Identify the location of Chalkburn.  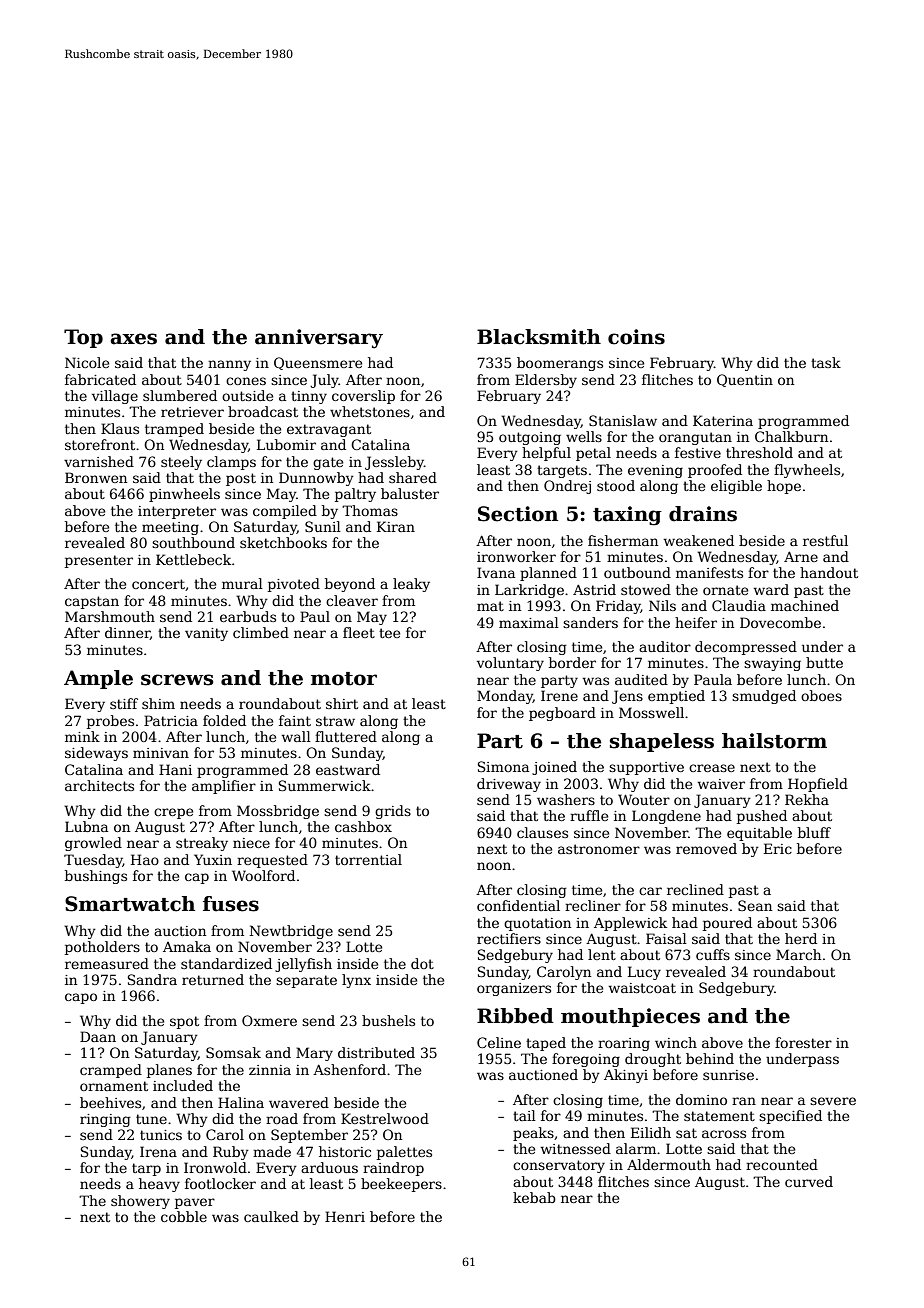
(791, 436).
